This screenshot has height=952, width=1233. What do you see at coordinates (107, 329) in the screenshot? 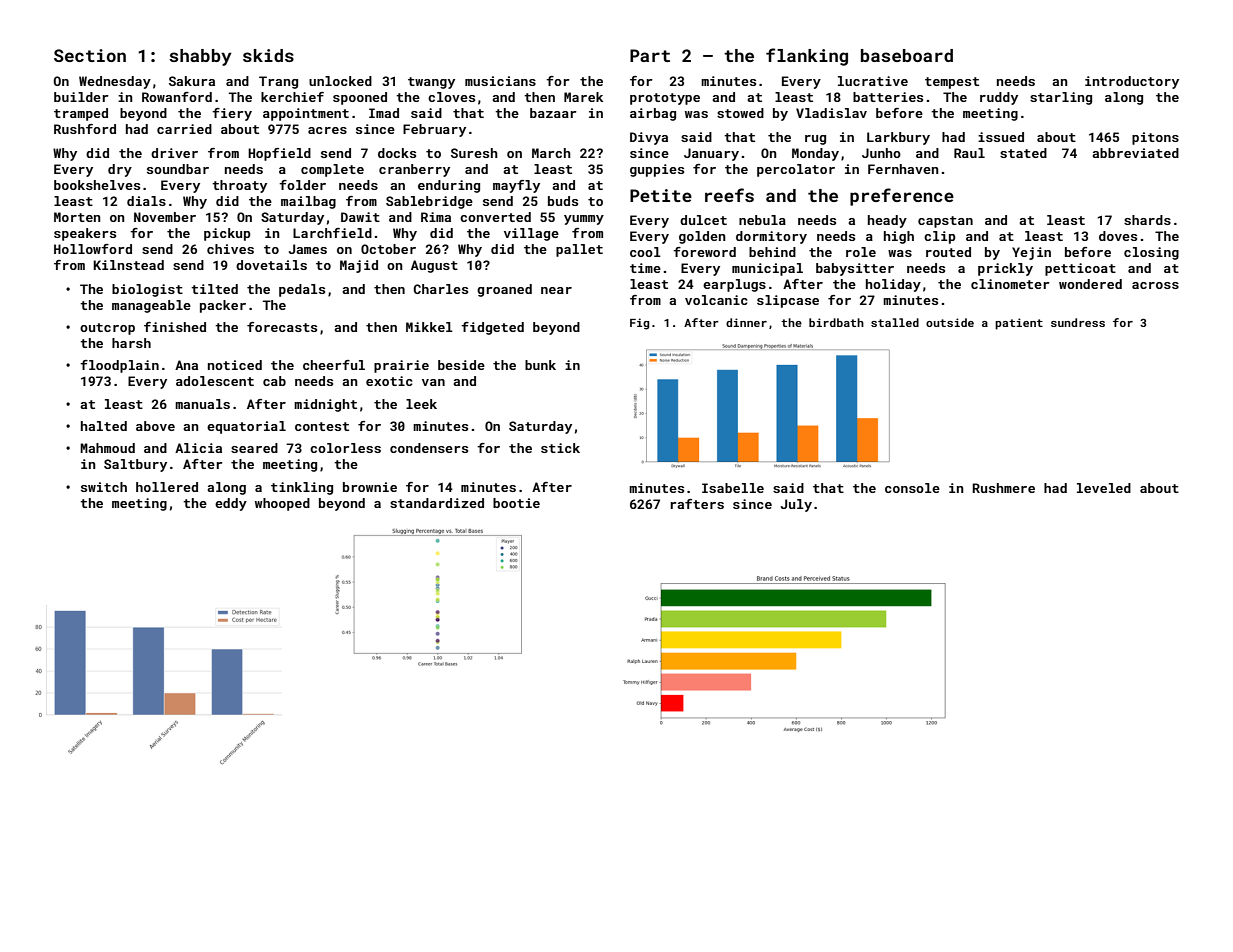
I see `outcrop` at bounding box center [107, 329].
